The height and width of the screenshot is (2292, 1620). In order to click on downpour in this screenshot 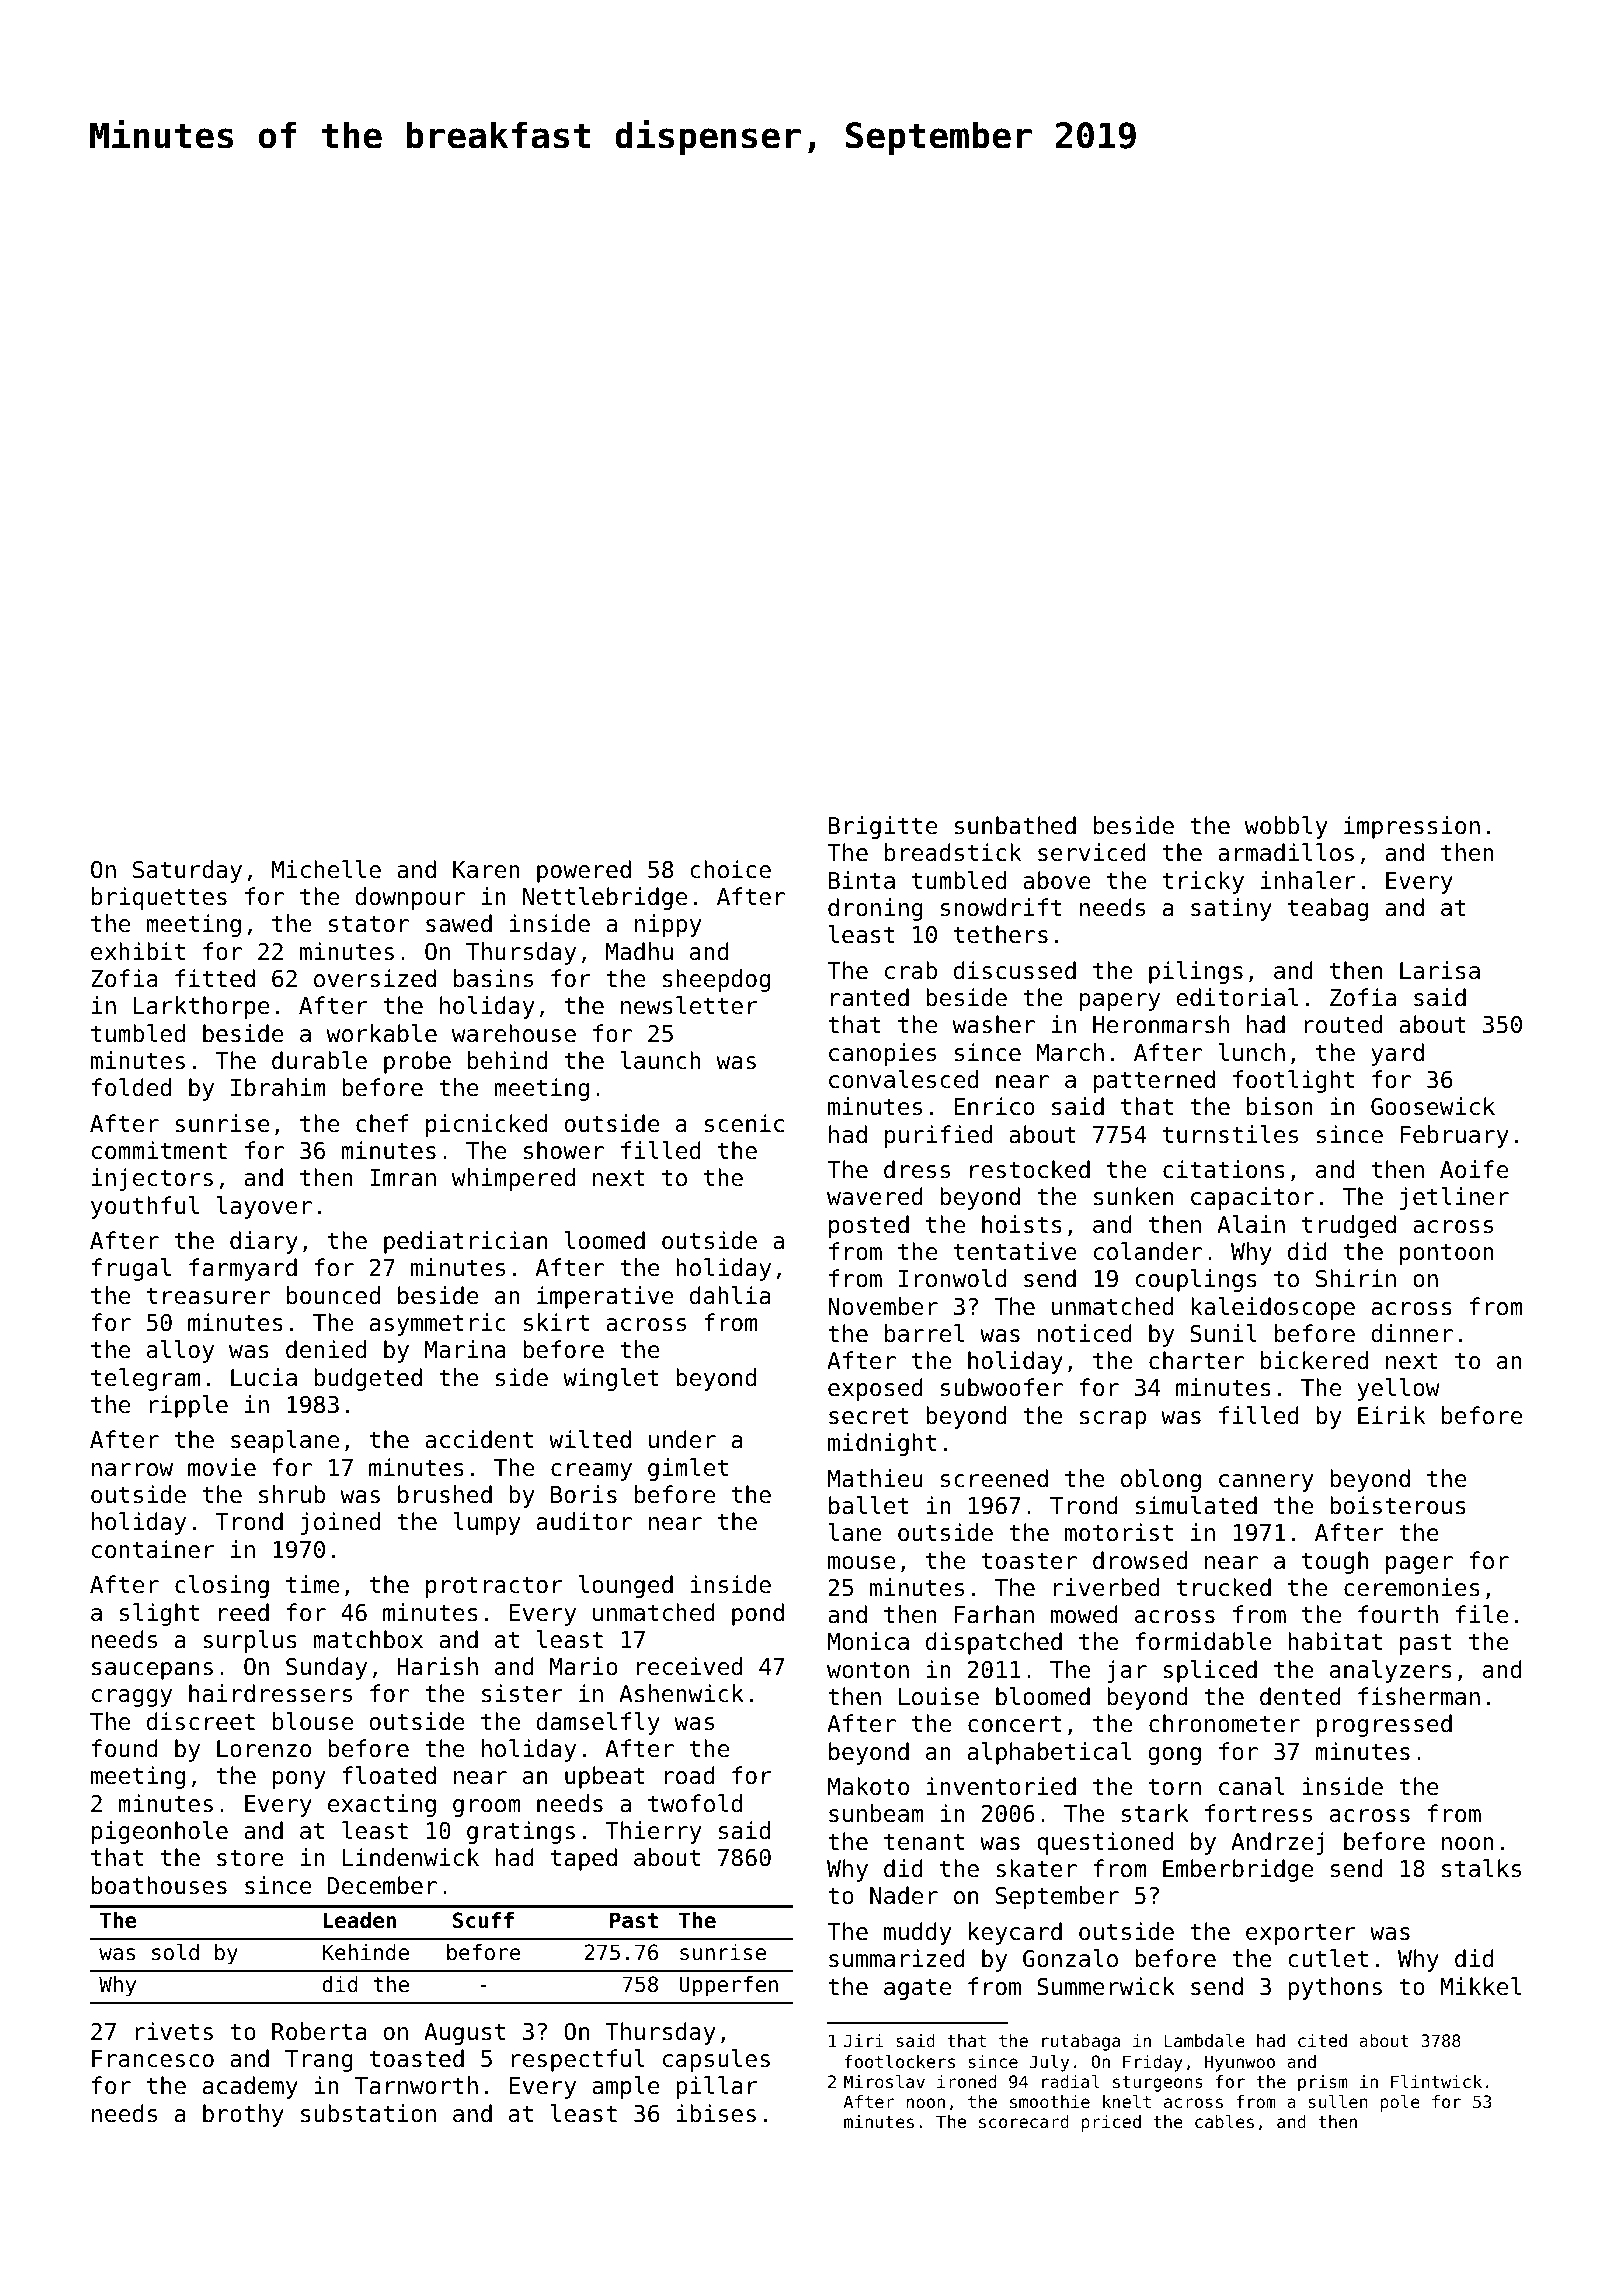, I will do `click(410, 898)`.
